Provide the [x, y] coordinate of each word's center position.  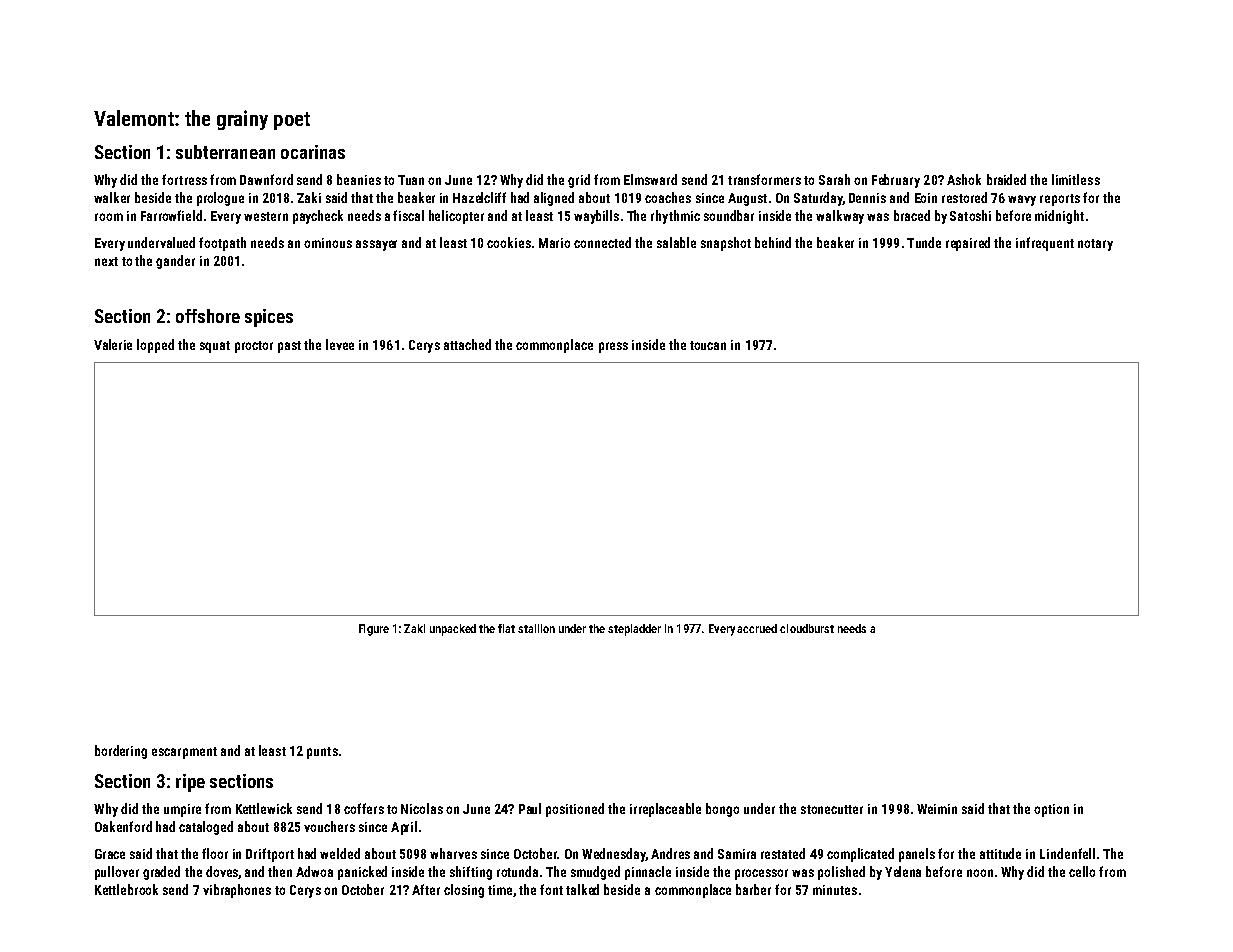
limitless [1076, 179]
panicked [362, 873]
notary [1095, 245]
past [289, 347]
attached [467, 344]
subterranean [225, 152]
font [551, 889]
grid [579, 181]
